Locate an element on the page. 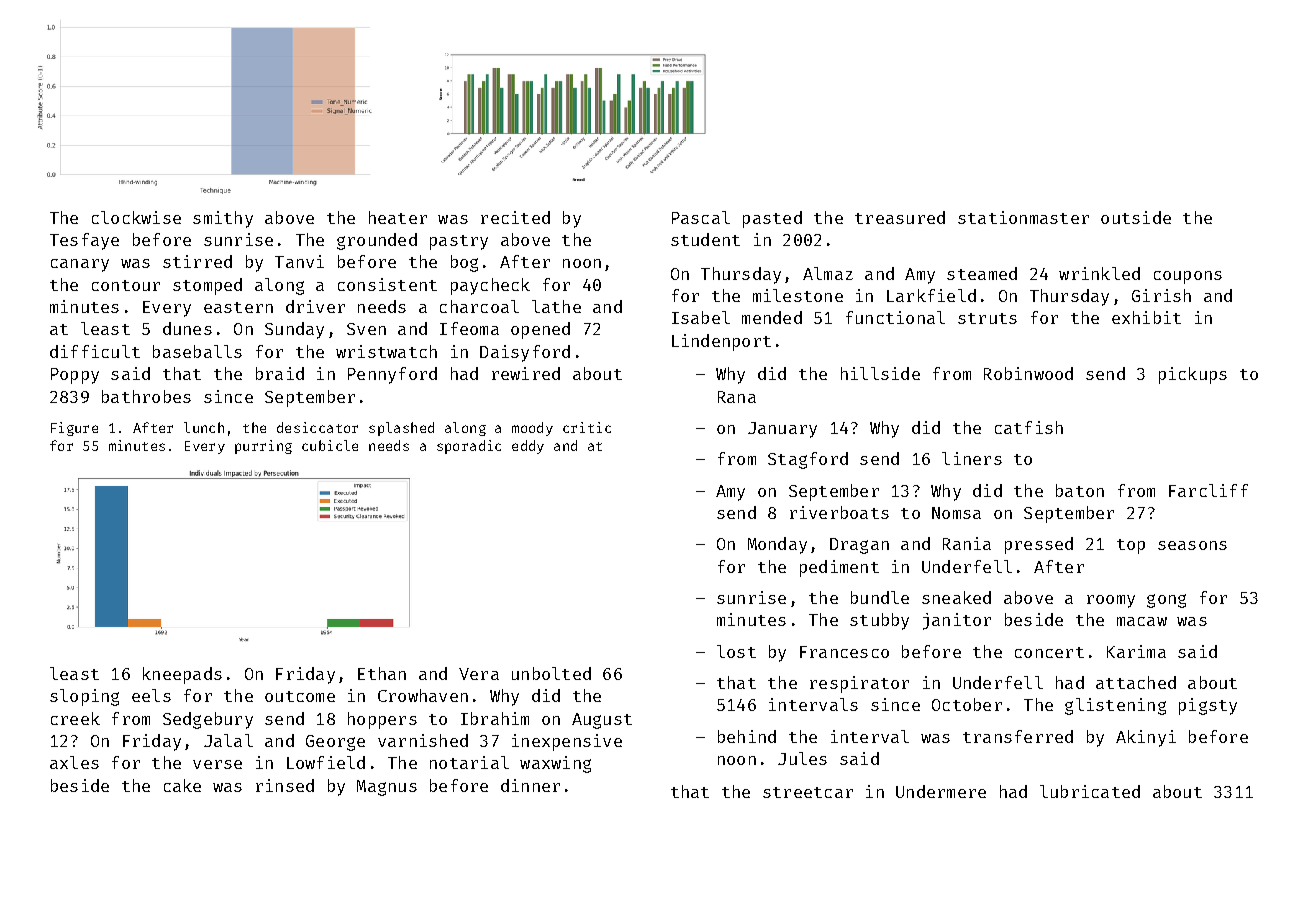 This document has width=1308, height=924. contour is located at coordinates (126, 285).
